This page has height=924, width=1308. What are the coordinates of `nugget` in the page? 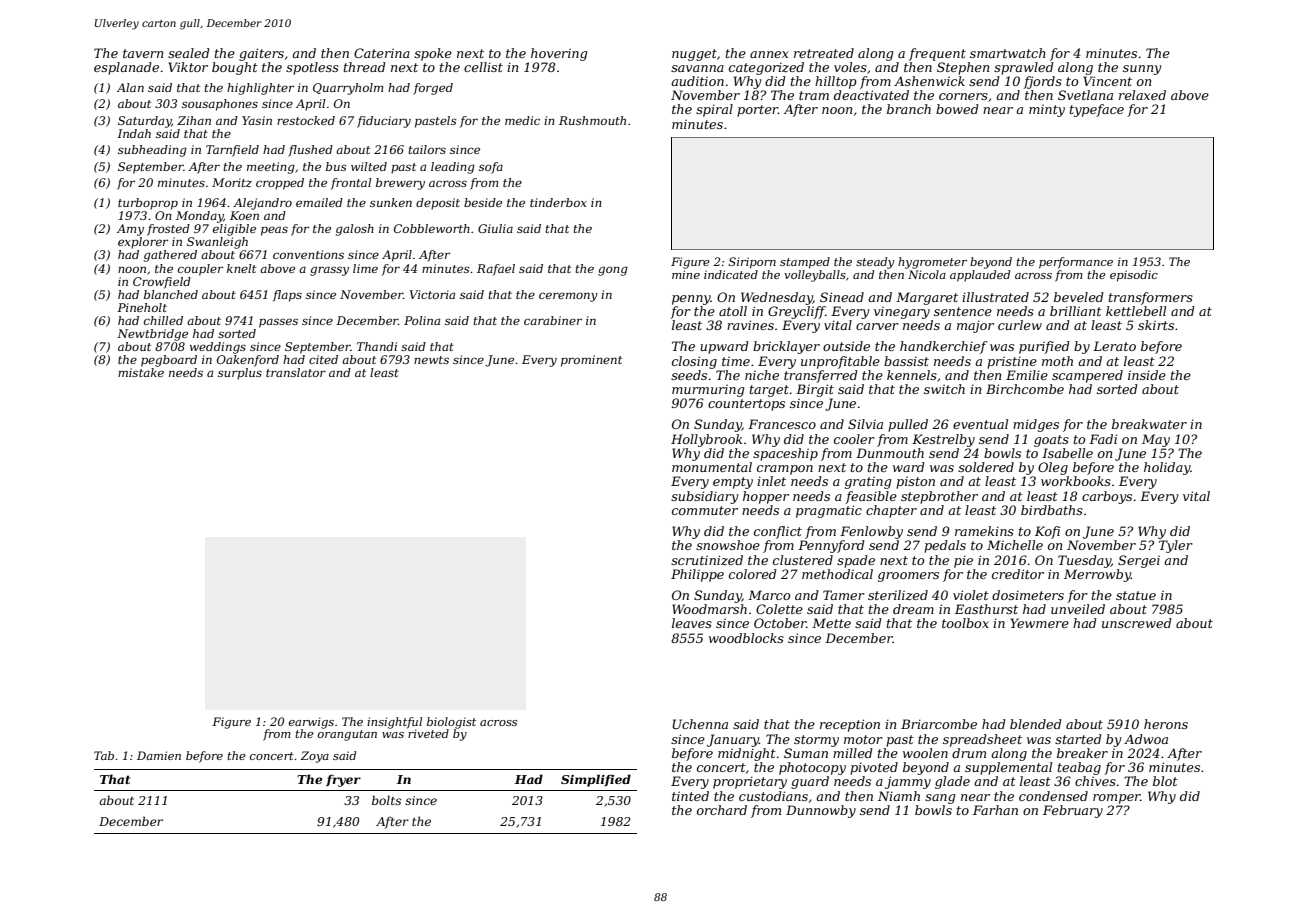 It's located at (694, 55).
